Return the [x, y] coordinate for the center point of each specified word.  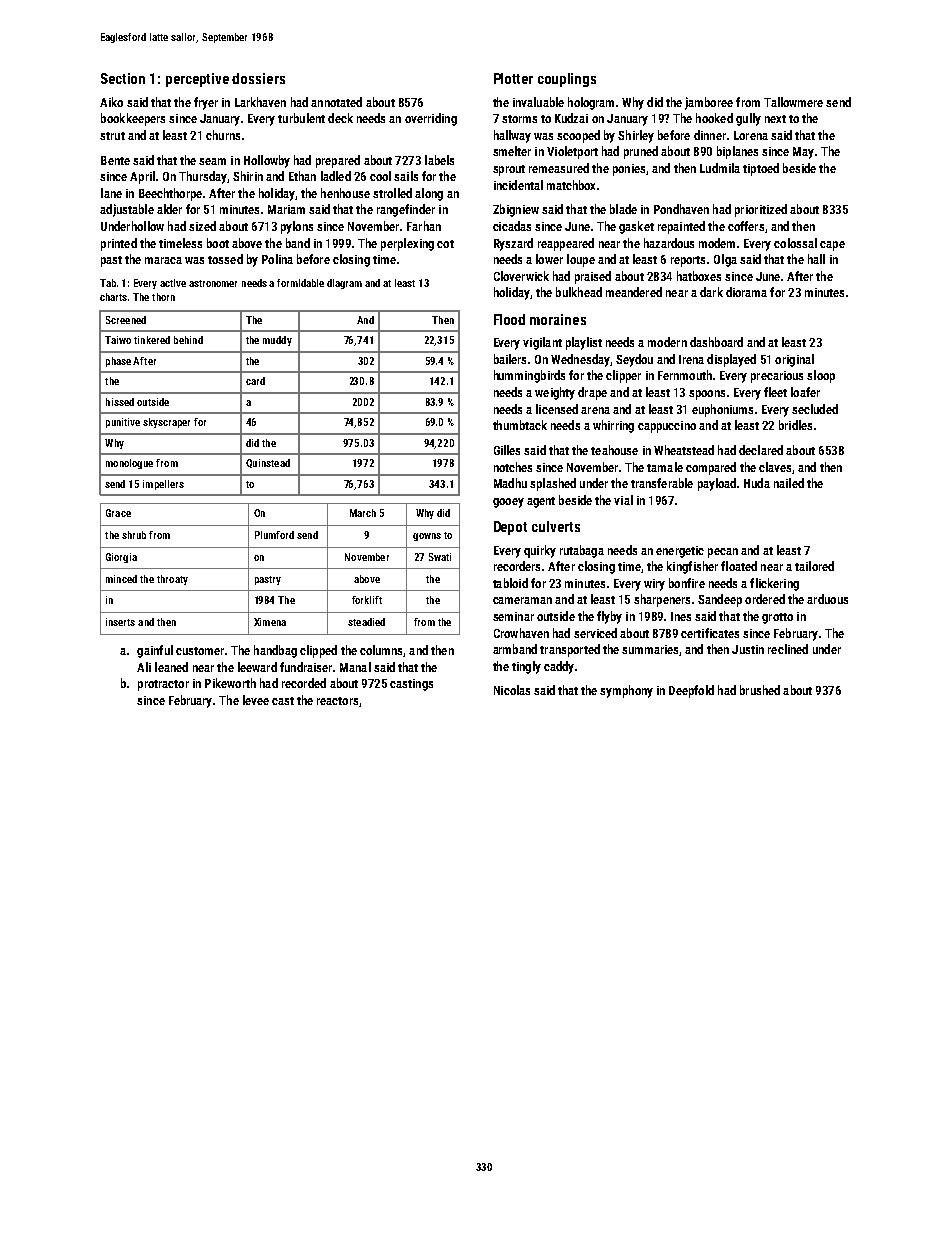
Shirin [248, 176]
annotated [336, 102]
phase [118, 362]
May [803, 153]
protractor [163, 685]
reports [688, 261]
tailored [814, 566]
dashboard [716, 342]
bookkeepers [133, 119]
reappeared [566, 244]
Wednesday [580, 360]
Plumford [274, 535]
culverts [556, 526]
